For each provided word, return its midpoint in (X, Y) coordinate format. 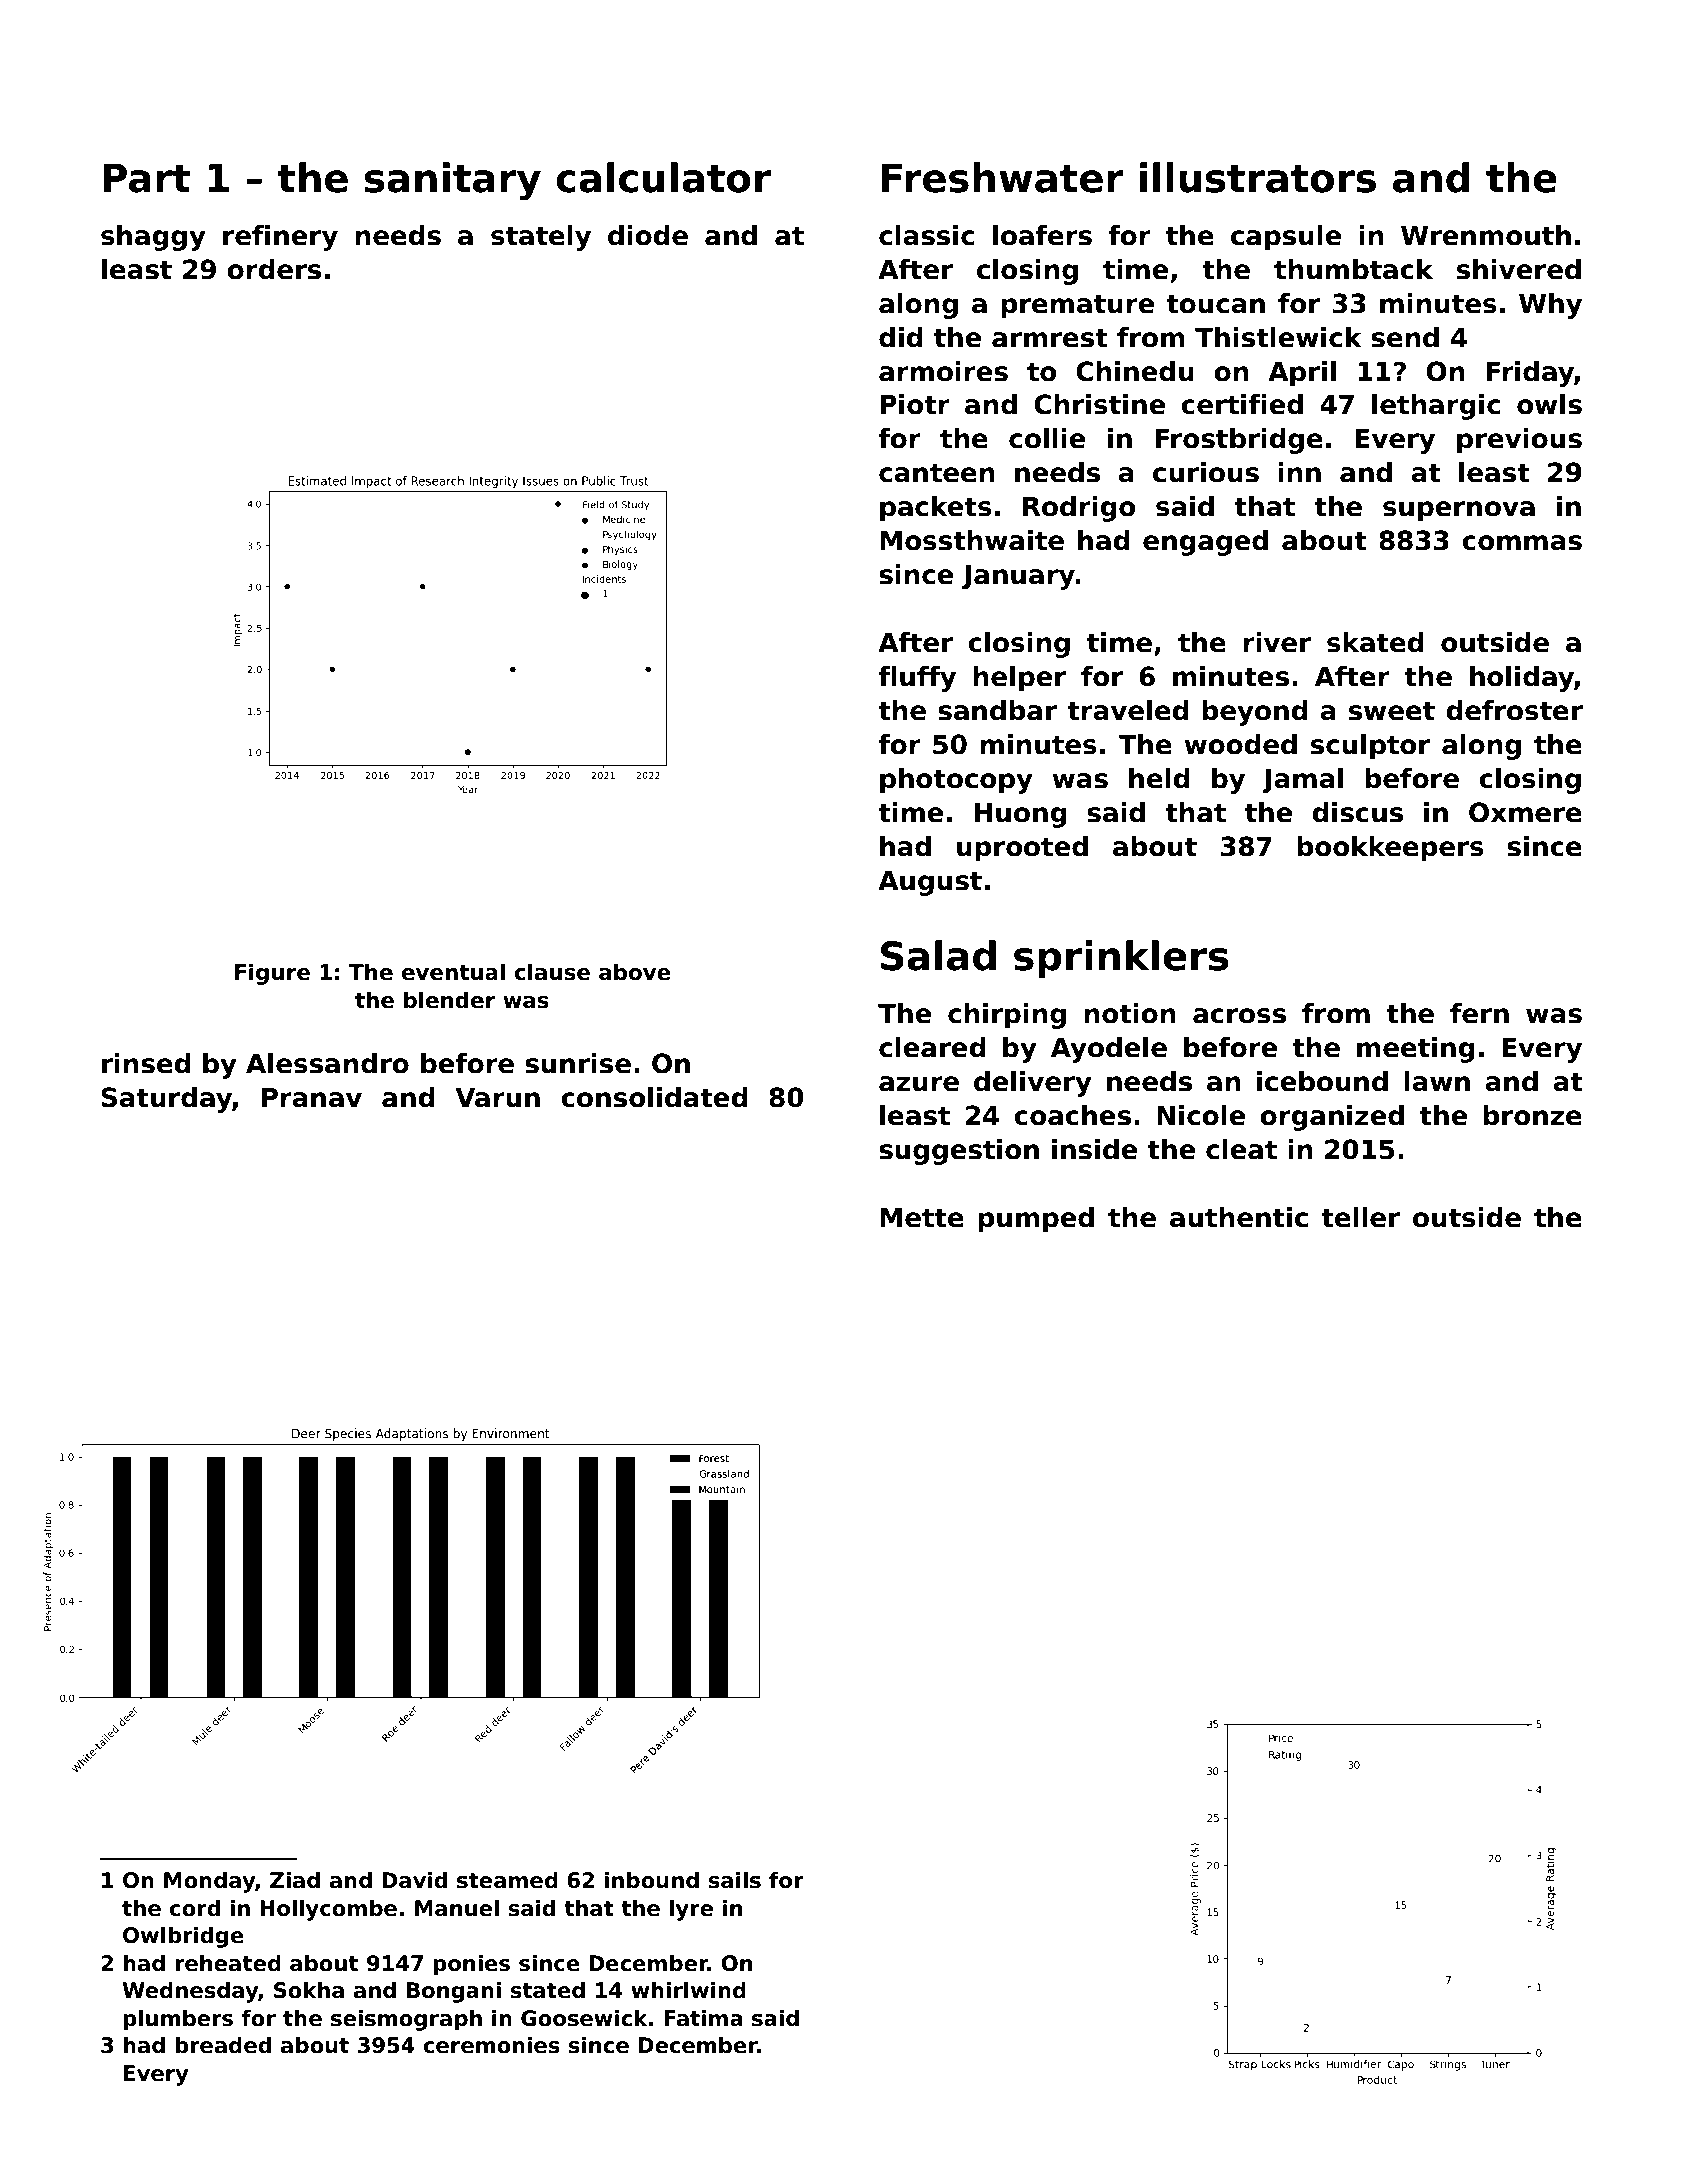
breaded (223, 2045)
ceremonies (492, 2045)
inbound (651, 1880)
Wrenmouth (1486, 235)
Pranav (312, 1098)
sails (734, 1880)
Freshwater (1003, 177)
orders (274, 269)
